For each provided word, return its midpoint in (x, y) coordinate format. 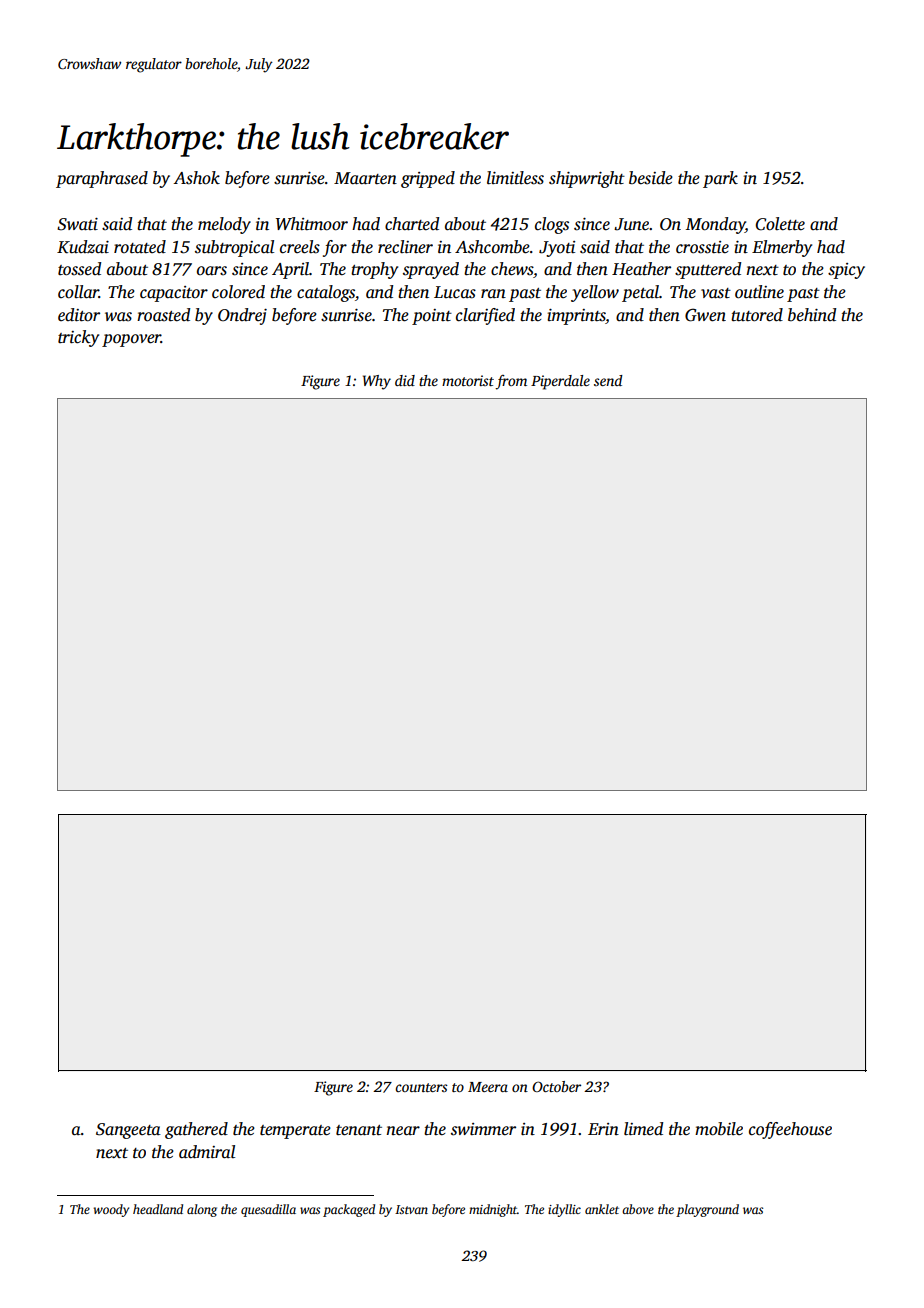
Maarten (365, 178)
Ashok (196, 178)
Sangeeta (128, 1131)
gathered (196, 1130)
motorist (468, 380)
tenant (359, 1130)
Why (377, 382)
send (608, 380)
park (720, 179)
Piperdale (560, 382)
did (405, 380)
